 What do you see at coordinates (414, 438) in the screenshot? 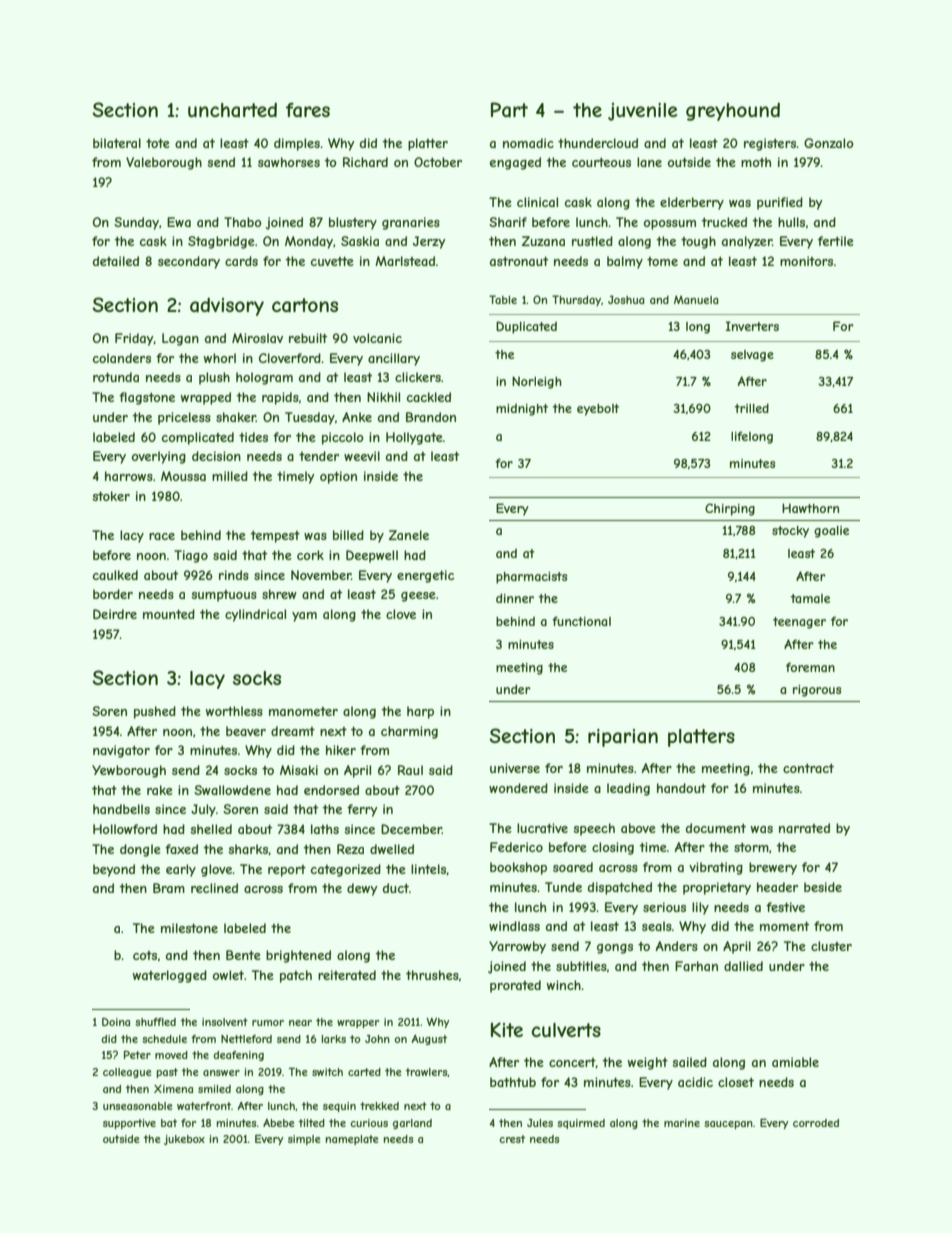
I see `Hollygate` at bounding box center [414, 438].
